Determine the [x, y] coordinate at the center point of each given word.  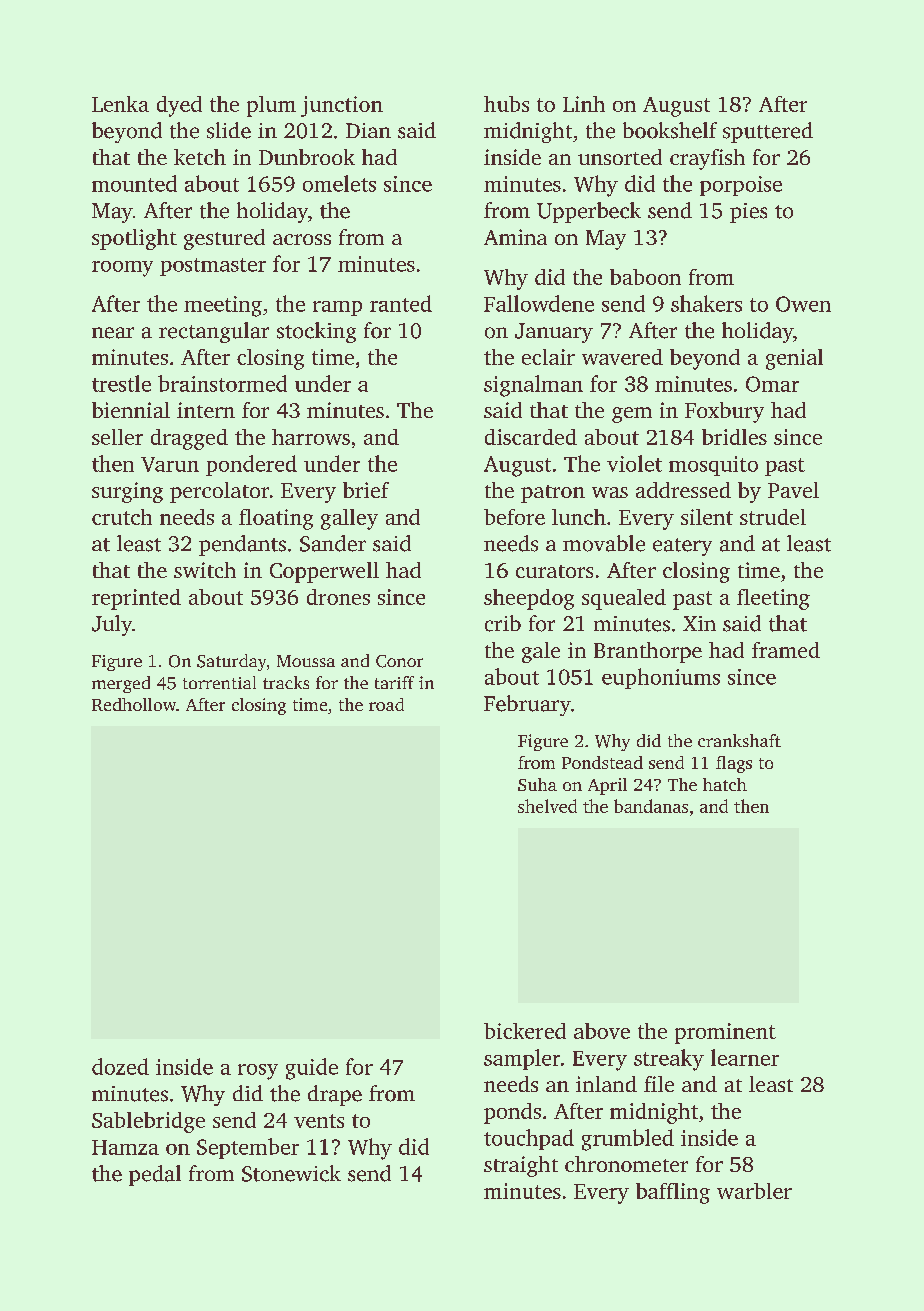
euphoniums [661, 678]
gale [541, 652]
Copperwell [324, 572]
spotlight [134, 239]
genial [794, 359]
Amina [515, 237]
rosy [258, 1072]
